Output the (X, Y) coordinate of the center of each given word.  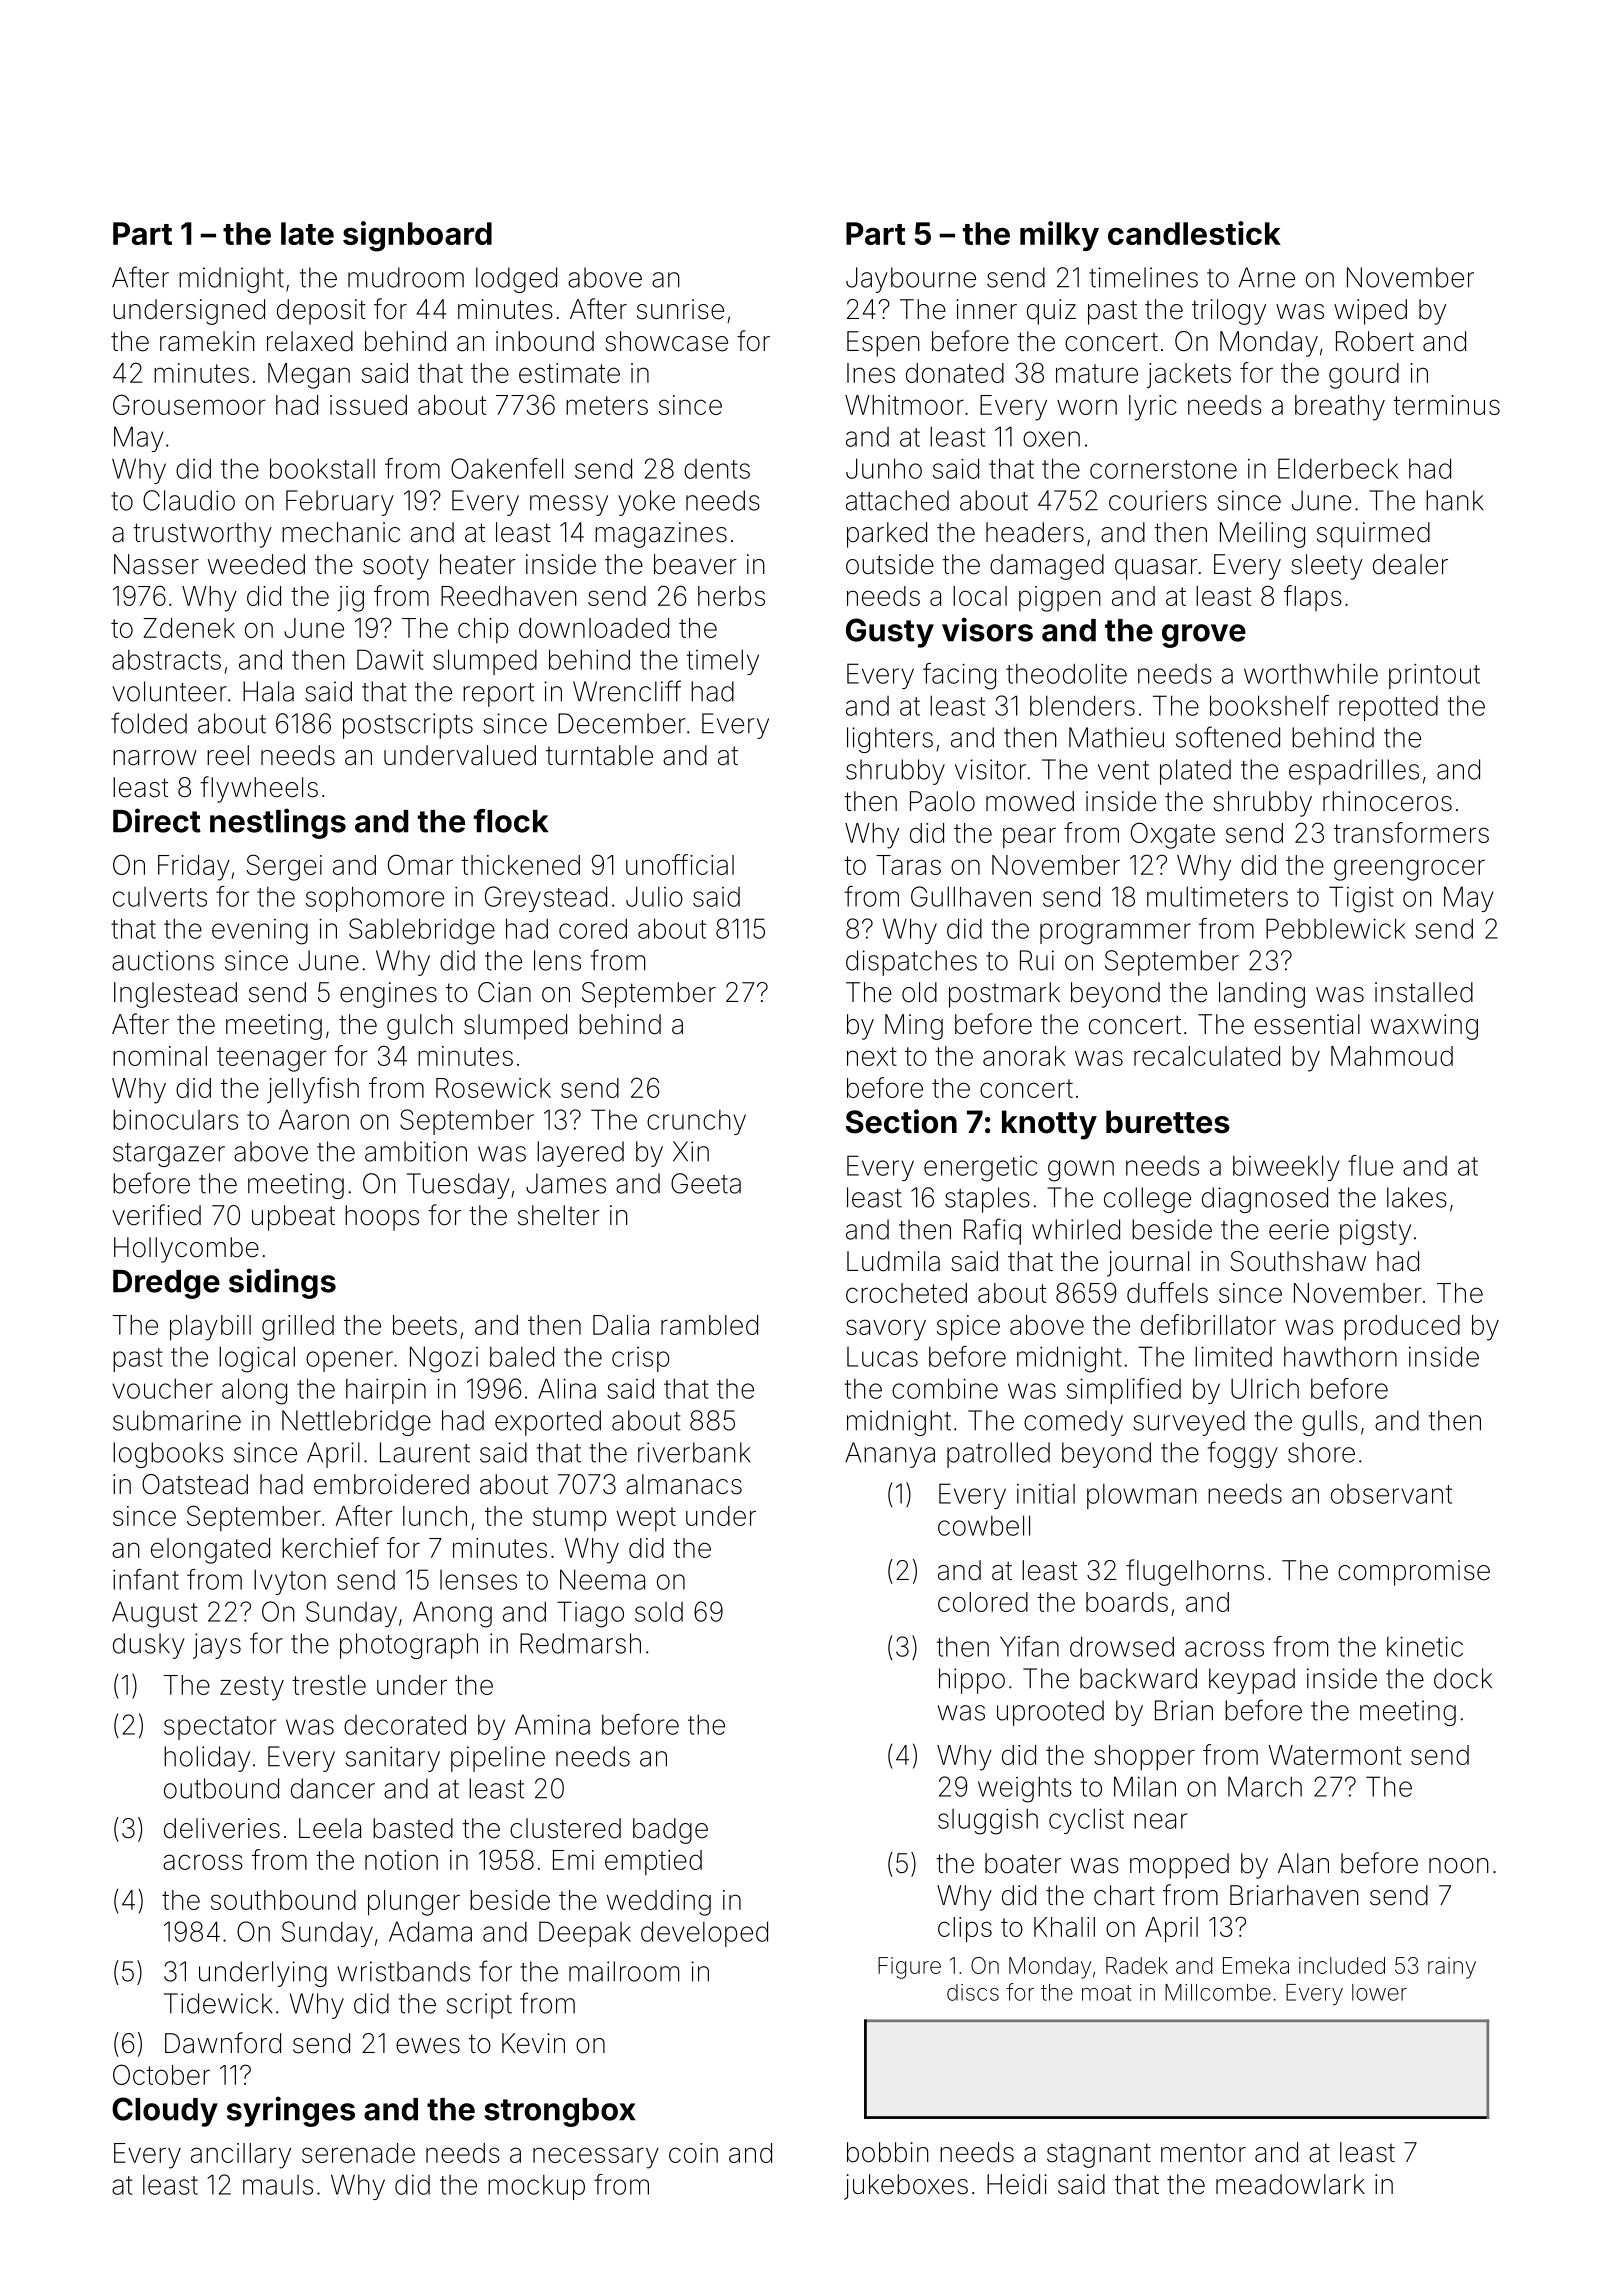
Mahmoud (1392, 1056)
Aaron (314, 1119)
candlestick (1194, 233)
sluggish (988, 1821)
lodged (516, 280)
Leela (330, 1828)
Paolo (942, 801)
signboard (417, 236)
